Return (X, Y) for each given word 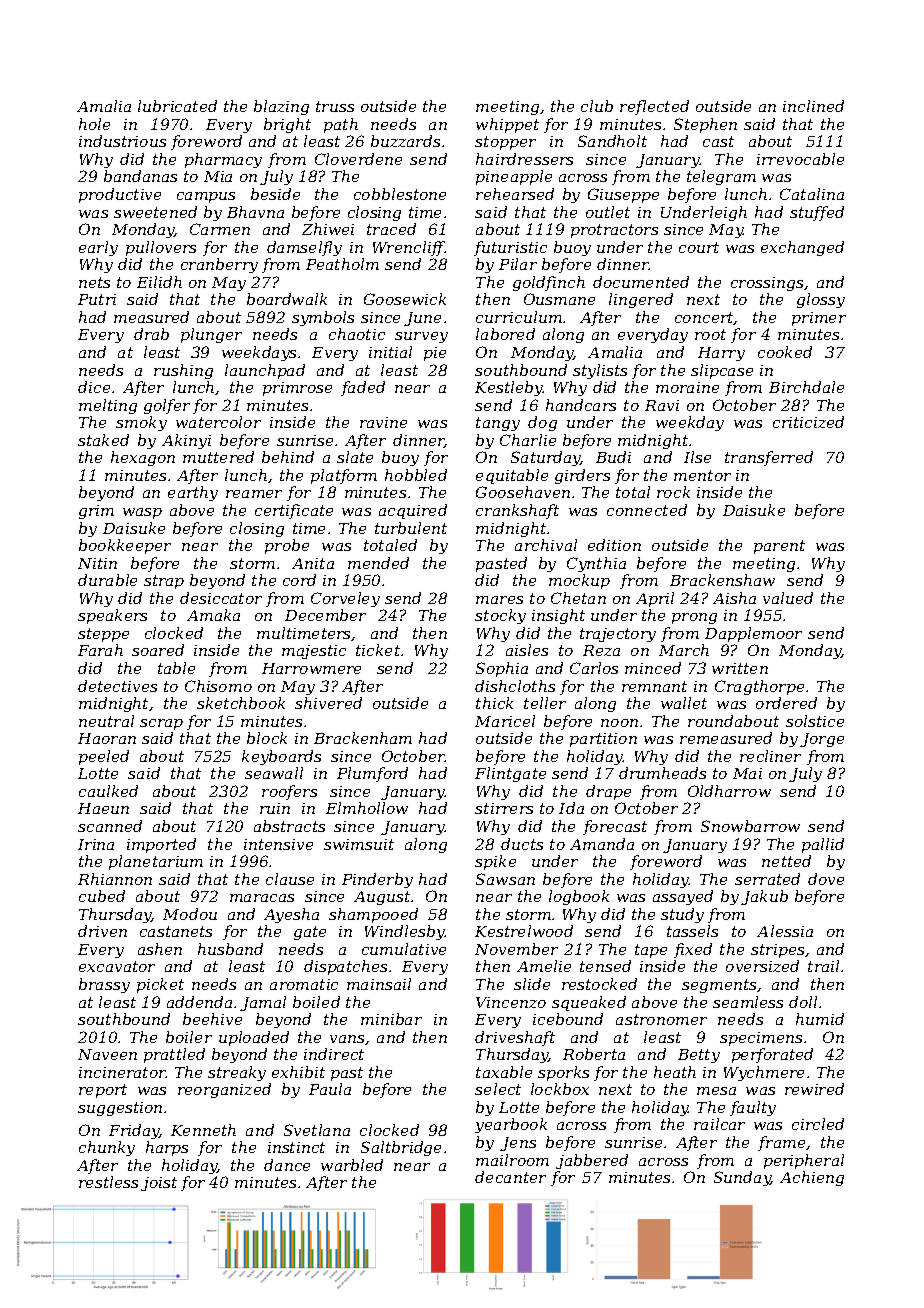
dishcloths (515, 686)
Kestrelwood (524, 931)
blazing (281, 107)
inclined (813, 106)
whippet (507, 125)
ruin (275, 808)
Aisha (734, 598)
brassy (104, 985)
